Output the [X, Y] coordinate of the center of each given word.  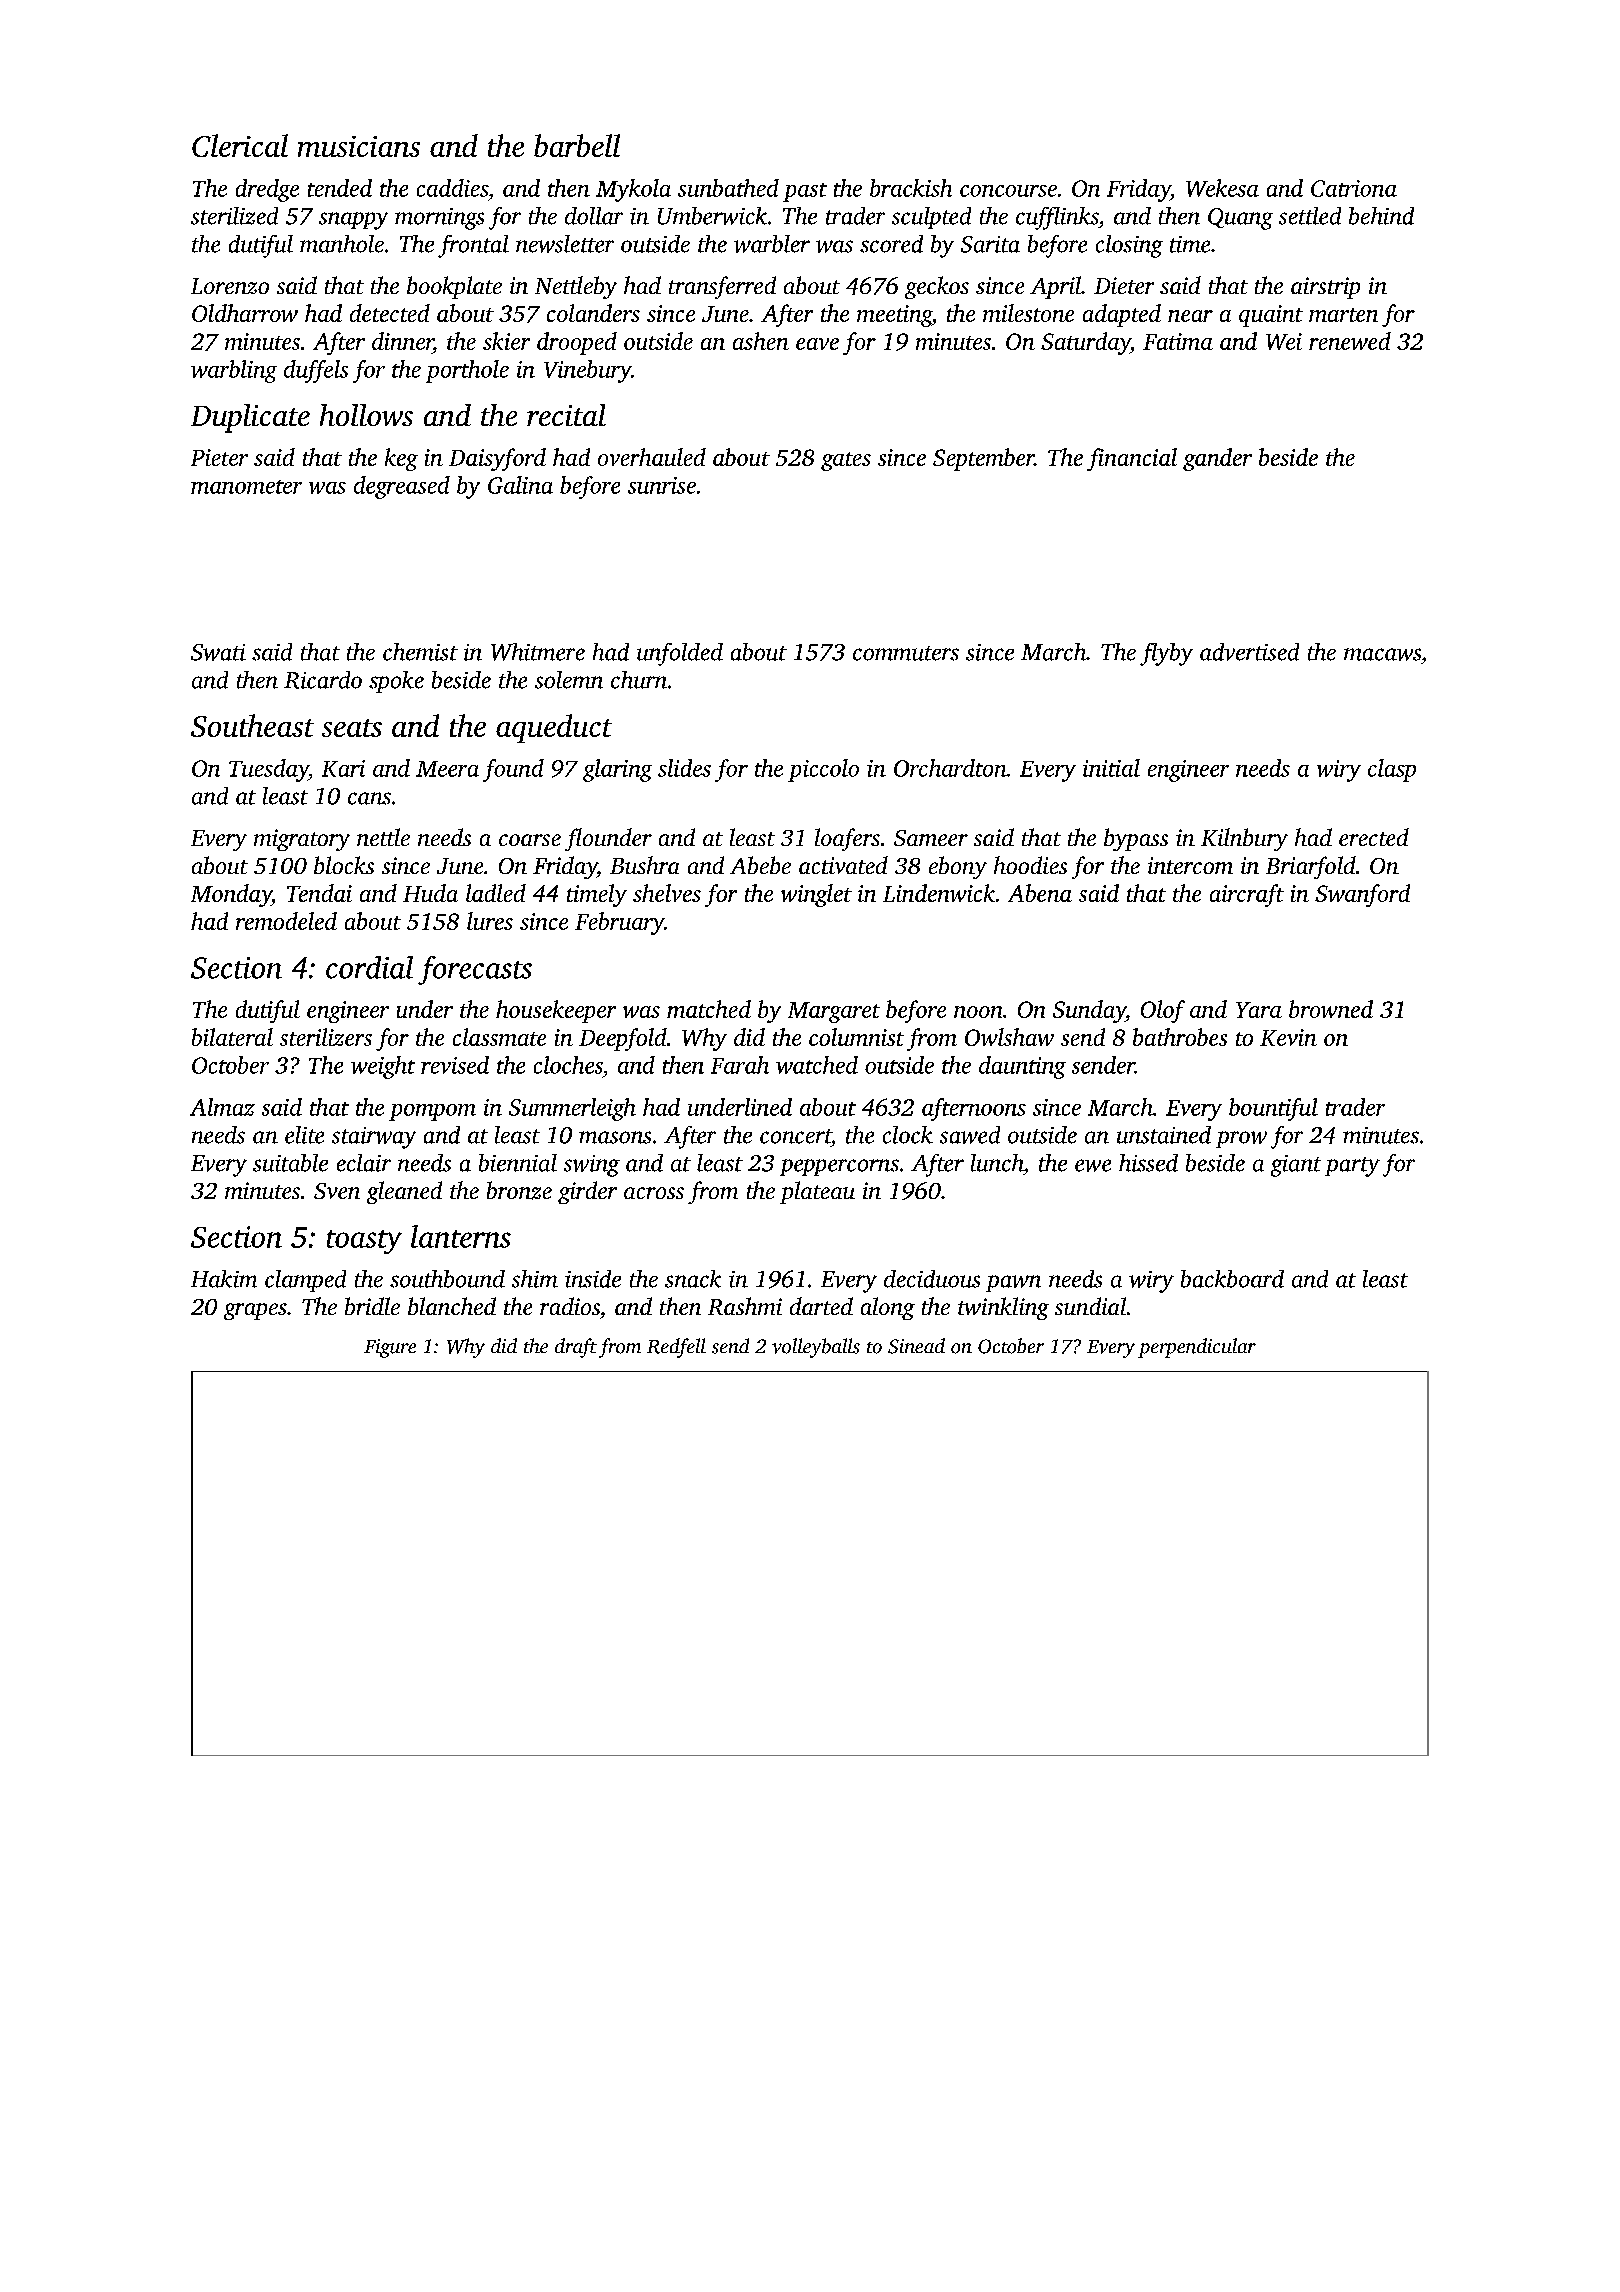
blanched [452, 1306]
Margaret [834, 1012]
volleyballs [816, 1348]
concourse [1008, 191]
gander [1217, 459]
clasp [1392, 770]
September [983, 459]
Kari [343, 768]
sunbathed [728, 188]
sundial [1090, 1306]
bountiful [1273, 1109]
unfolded [680, 654]
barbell [577, 145]
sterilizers [326, 1037]
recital [566, 415]
